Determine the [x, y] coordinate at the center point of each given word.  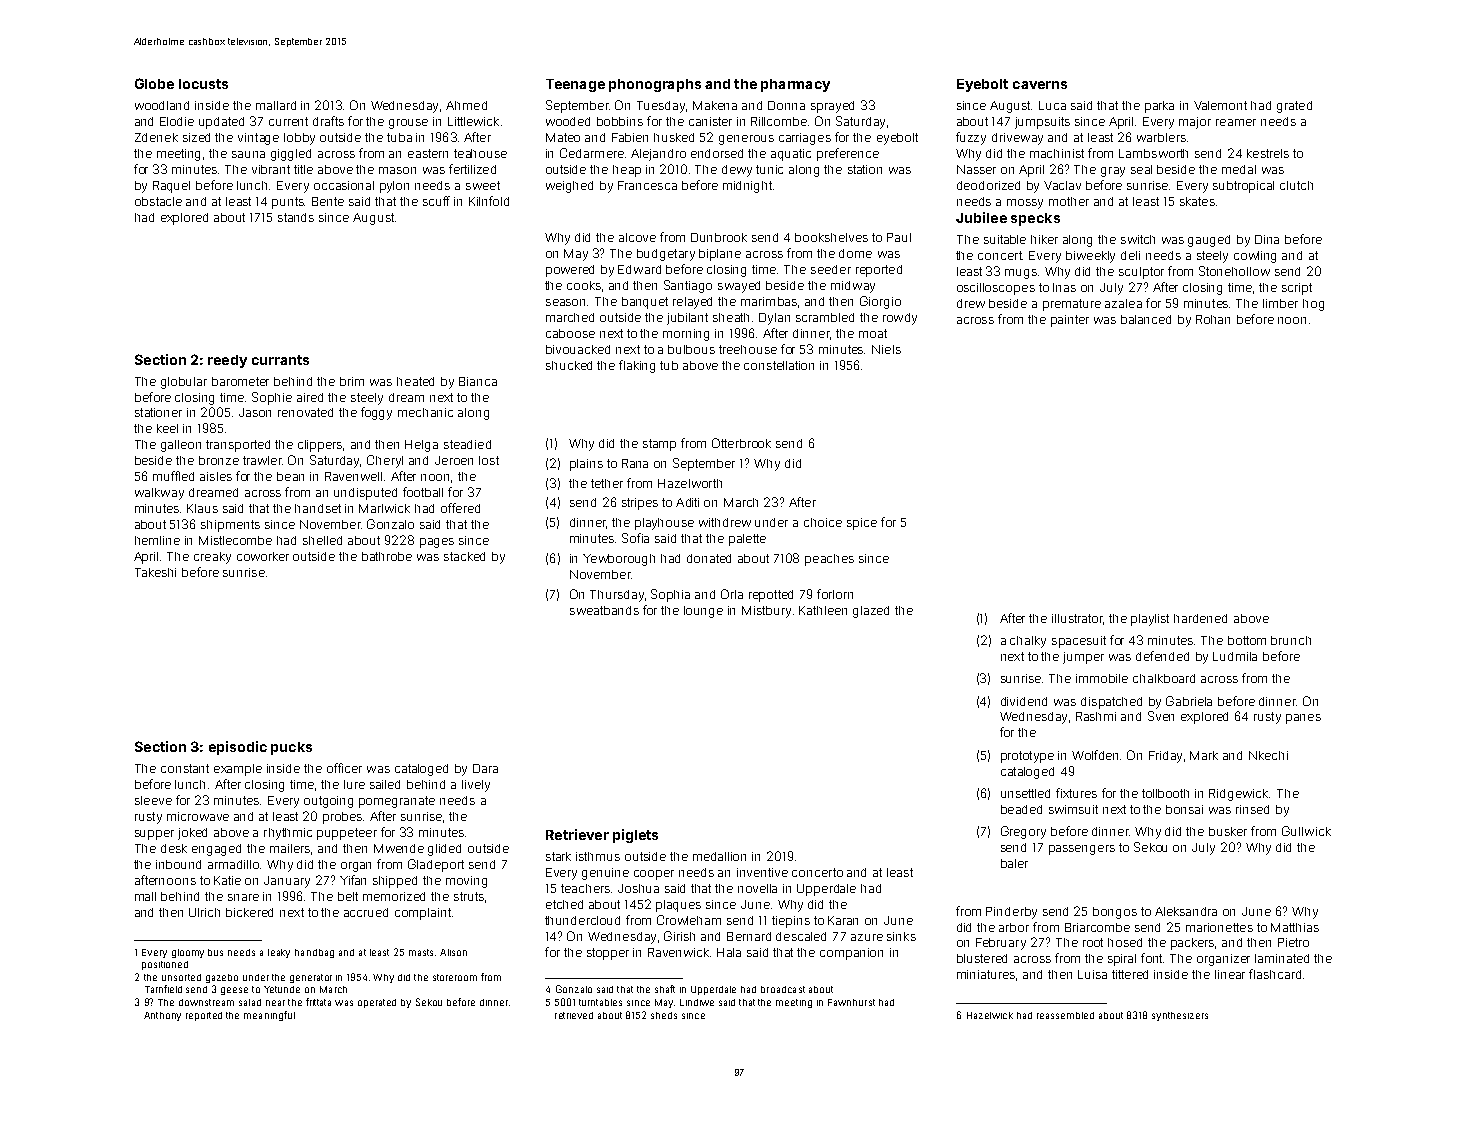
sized [196, 137]
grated [1294, 107]
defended [1162, 656]
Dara [485, 768]
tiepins [791, 922]
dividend [1024, 701]
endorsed [717, 153]
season [565, 302]
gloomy [188, 953]
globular [184, 383]
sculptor [1141, 273]
